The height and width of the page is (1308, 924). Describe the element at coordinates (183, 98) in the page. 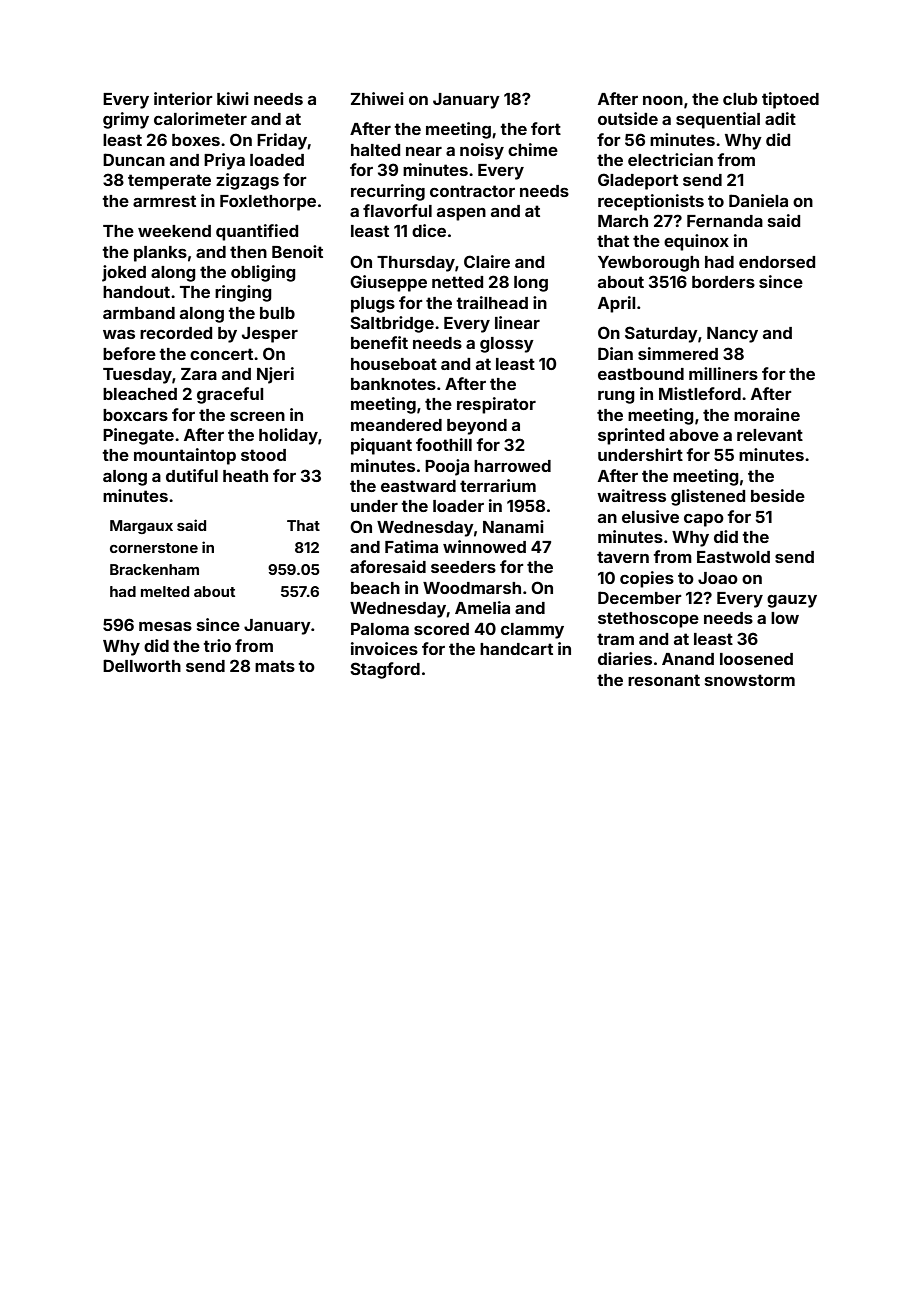

I see `interior` at that location.
